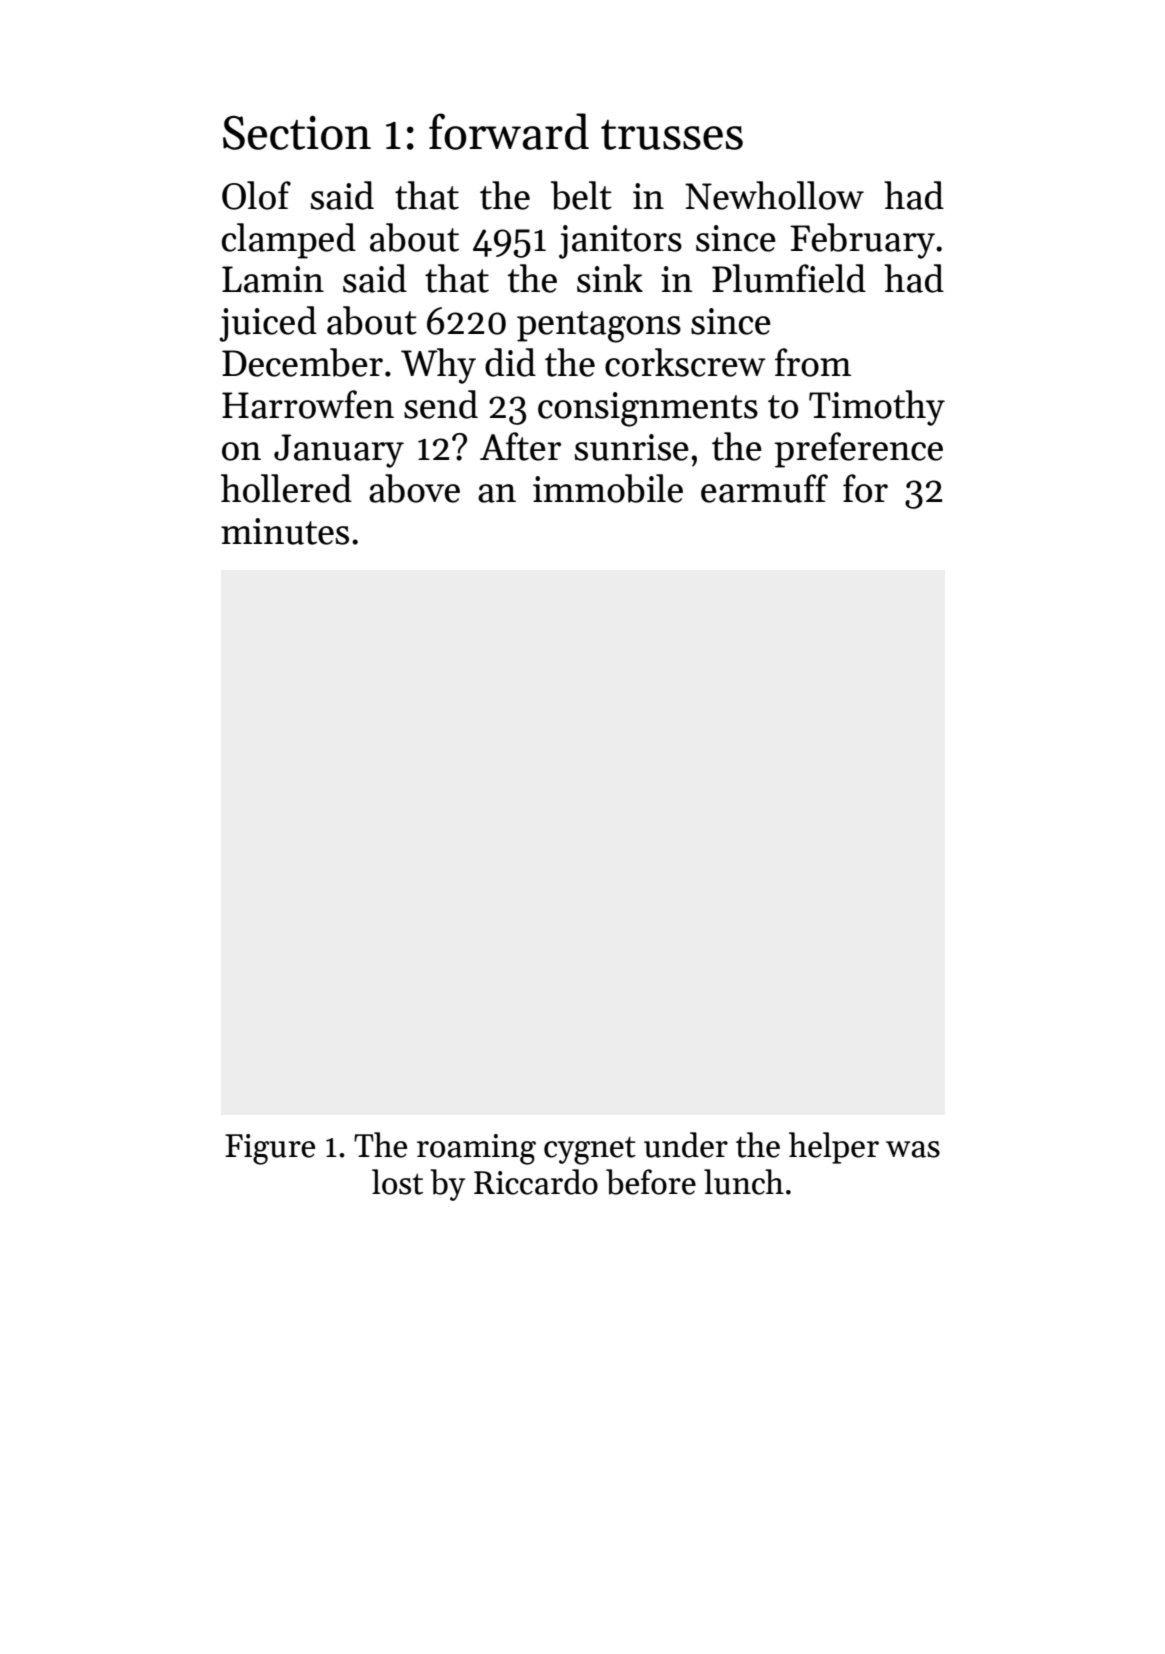  Describe the element at coordinates (608, 488) in the screenshot. I see `immobile` at that location.
